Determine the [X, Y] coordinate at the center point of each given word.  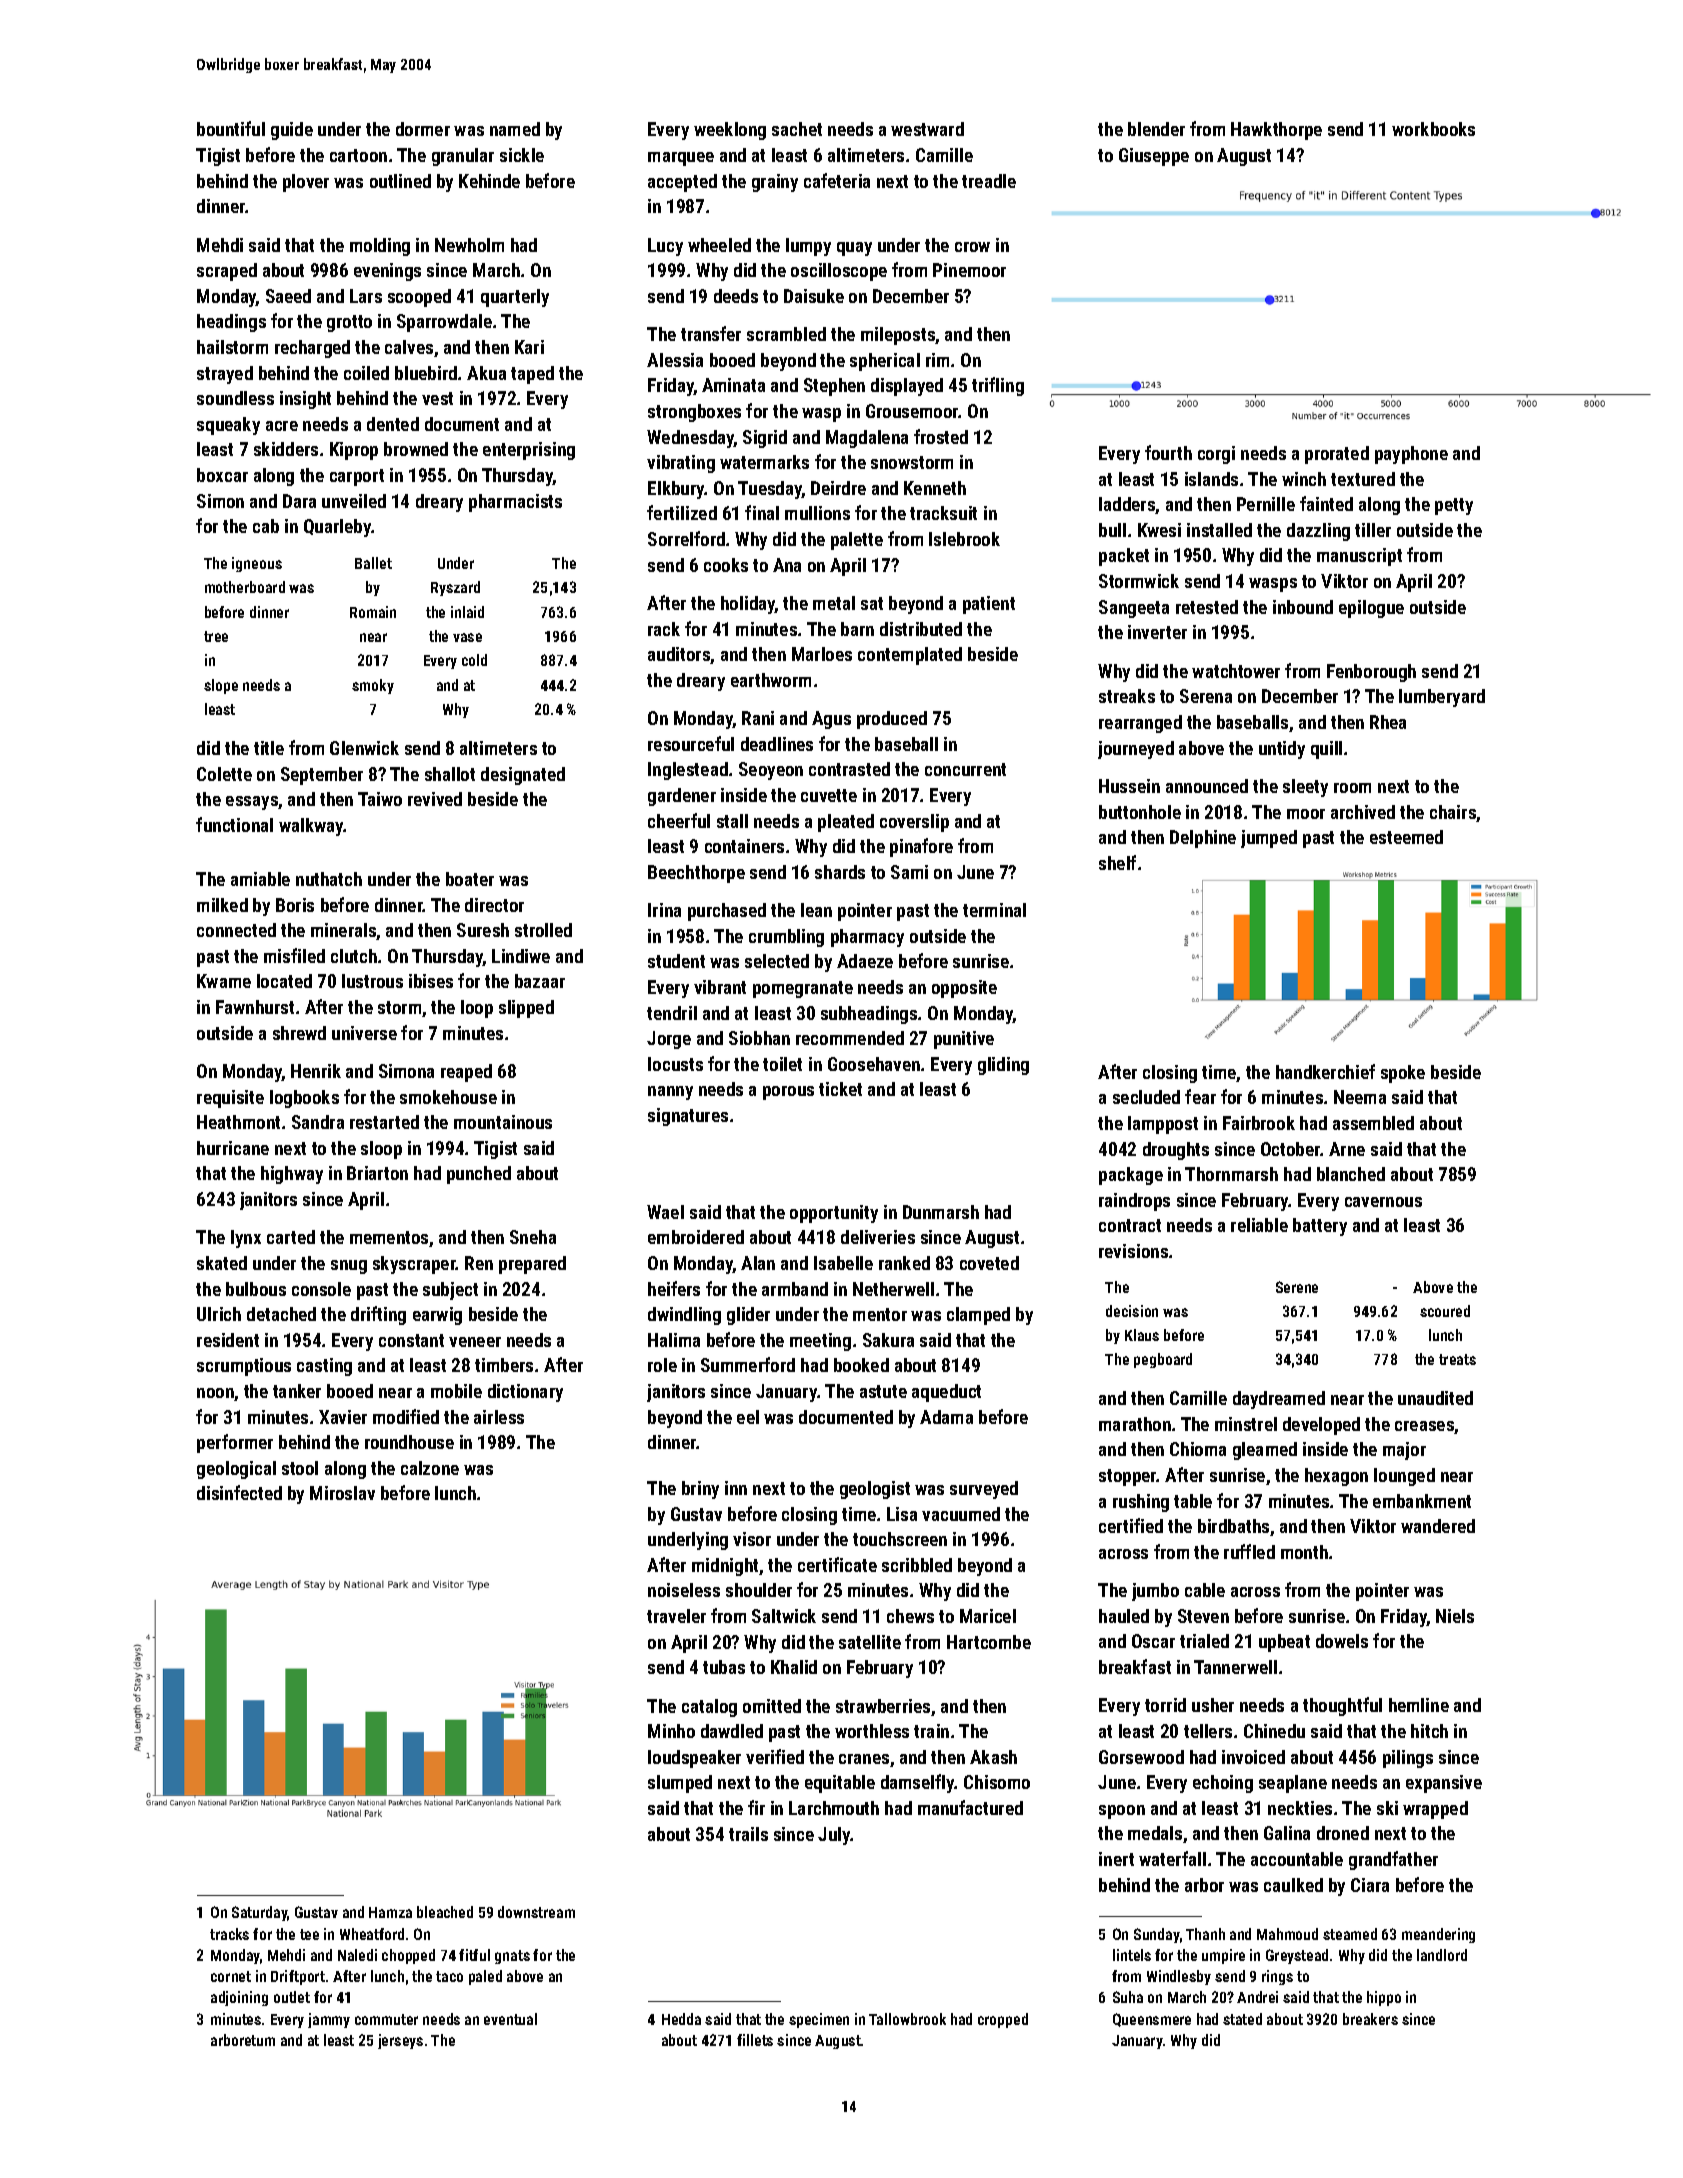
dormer [423, 129]
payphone [1411, 455]
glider [748, 1316]
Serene [1297, 1287]
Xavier [343, 1417]
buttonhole [1140, 812]
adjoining [239, 1998]
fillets [755, 2040]
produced [892, 720]
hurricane [233, 1148]
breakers [1370, 2019]
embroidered [696, 1237]
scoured [1445, 1311]
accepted [682, 183]
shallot [450, 774]
